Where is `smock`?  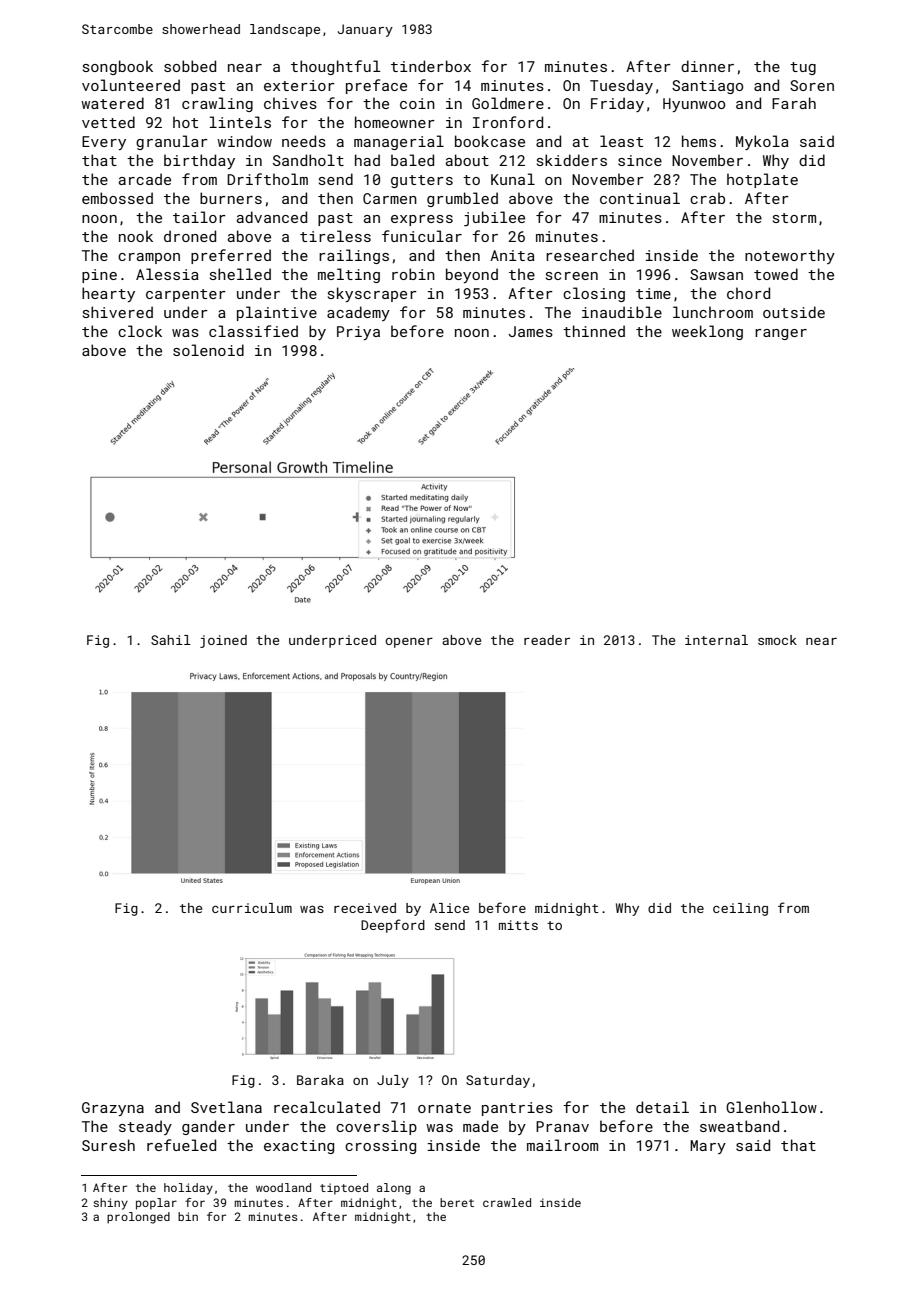
smock is located at coordinates (777, 640).
